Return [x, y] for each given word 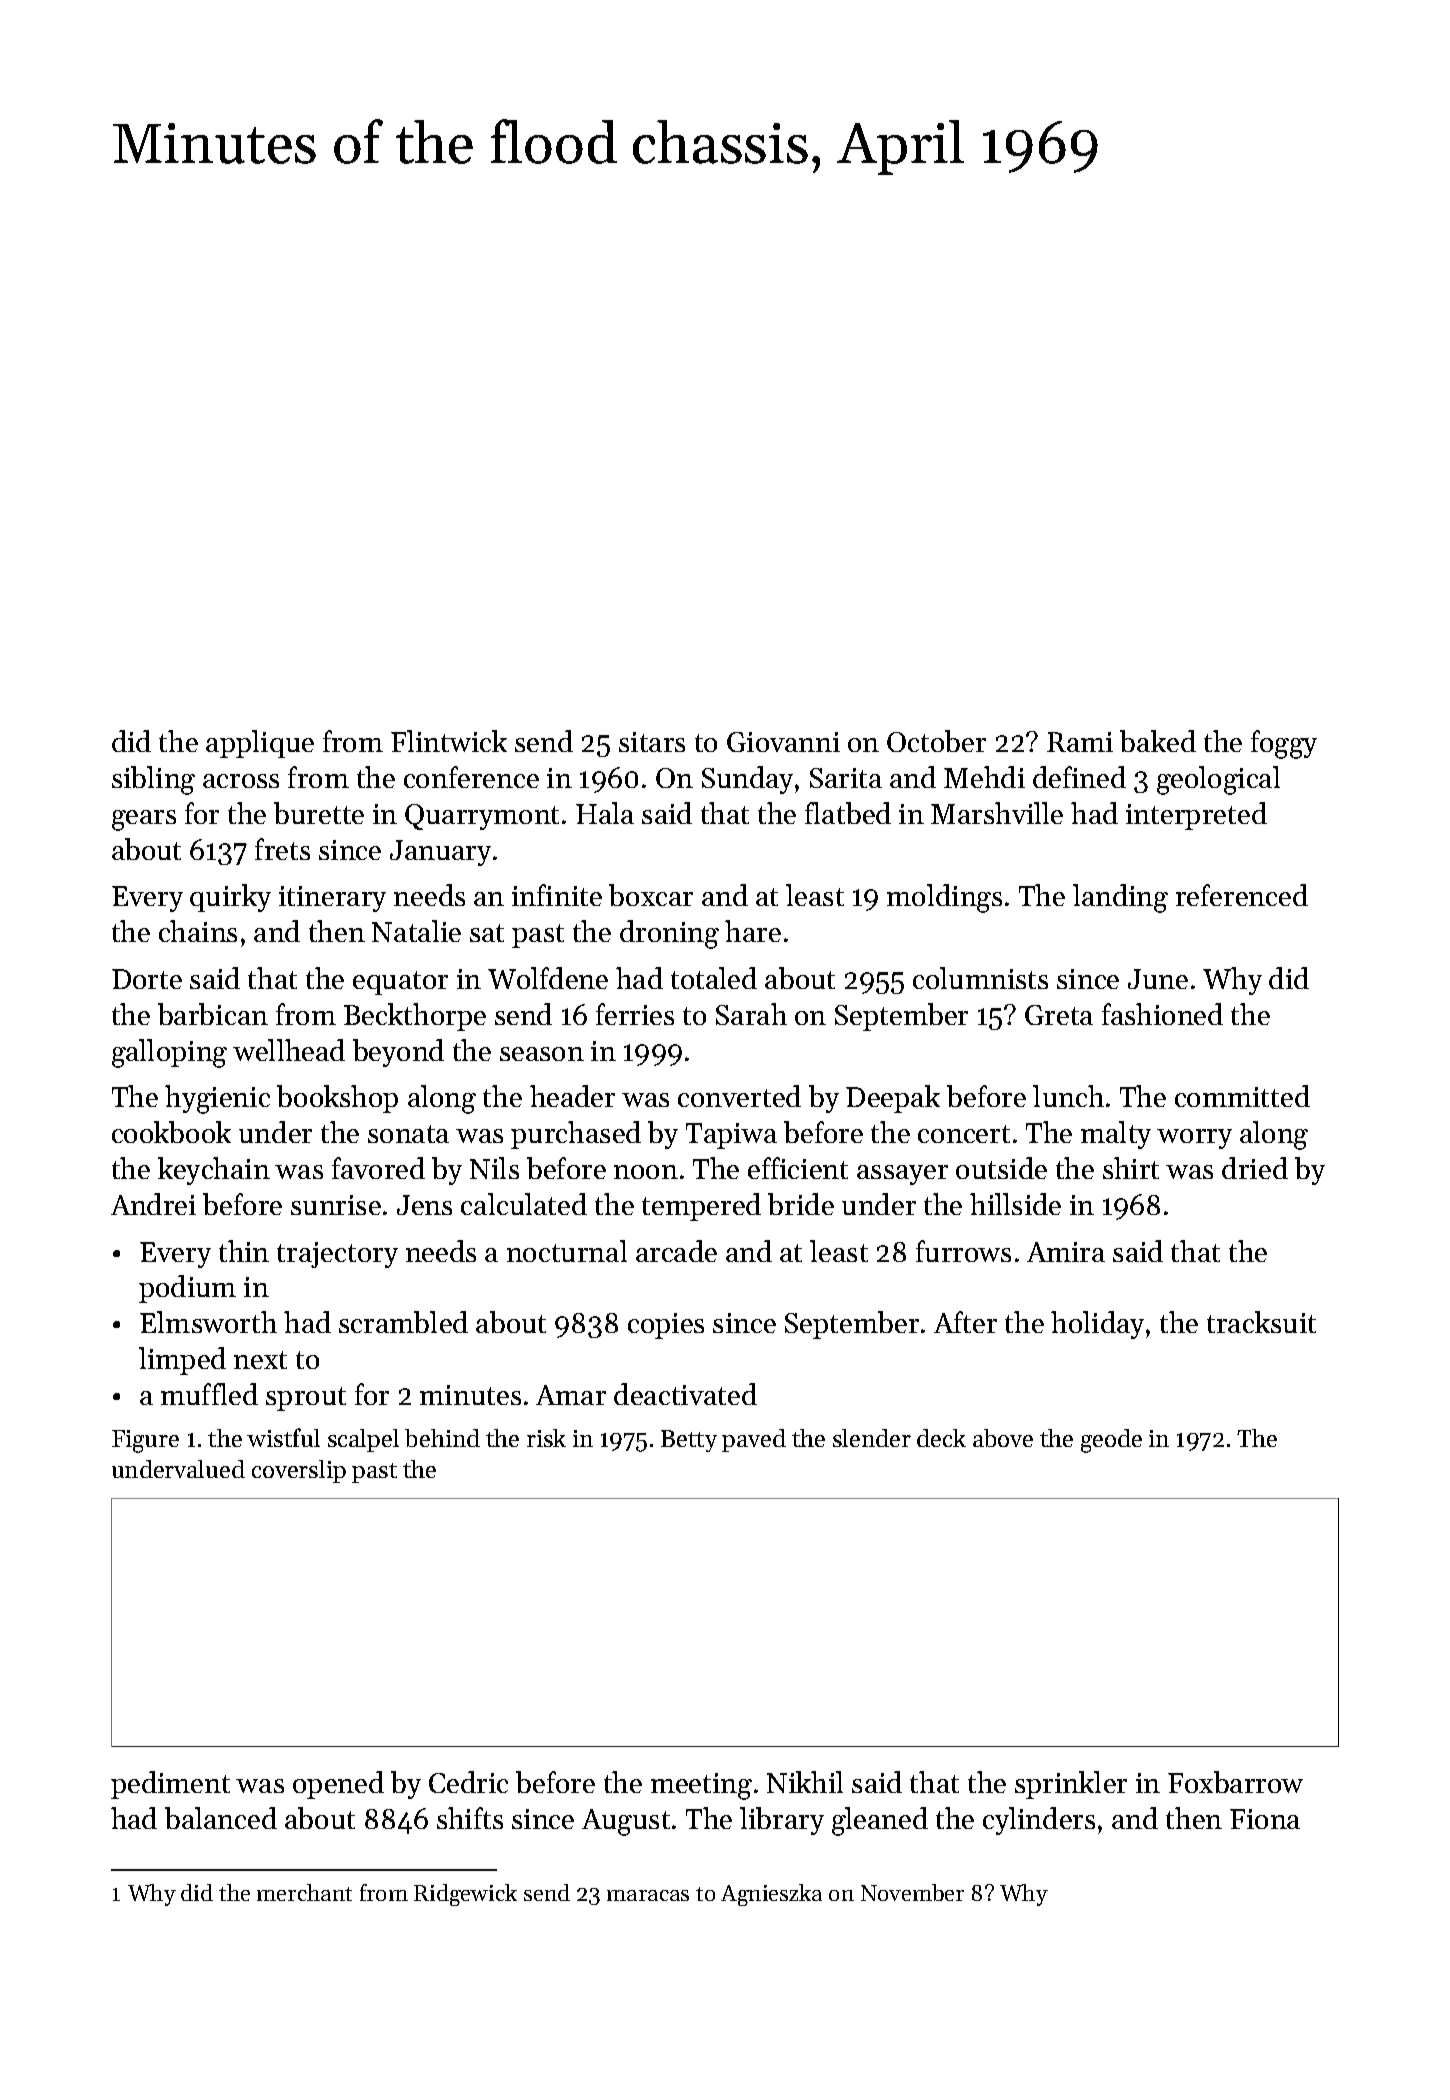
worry [1194, 1139]
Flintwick [449, 741]
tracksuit [1261, 1322]
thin [244, 1251]
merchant [304, 1892]
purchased [576, 1135]
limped [182, 1361]
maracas [648, 1895]
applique [260, 744]
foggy [1284, 744]
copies [666, 1326]
